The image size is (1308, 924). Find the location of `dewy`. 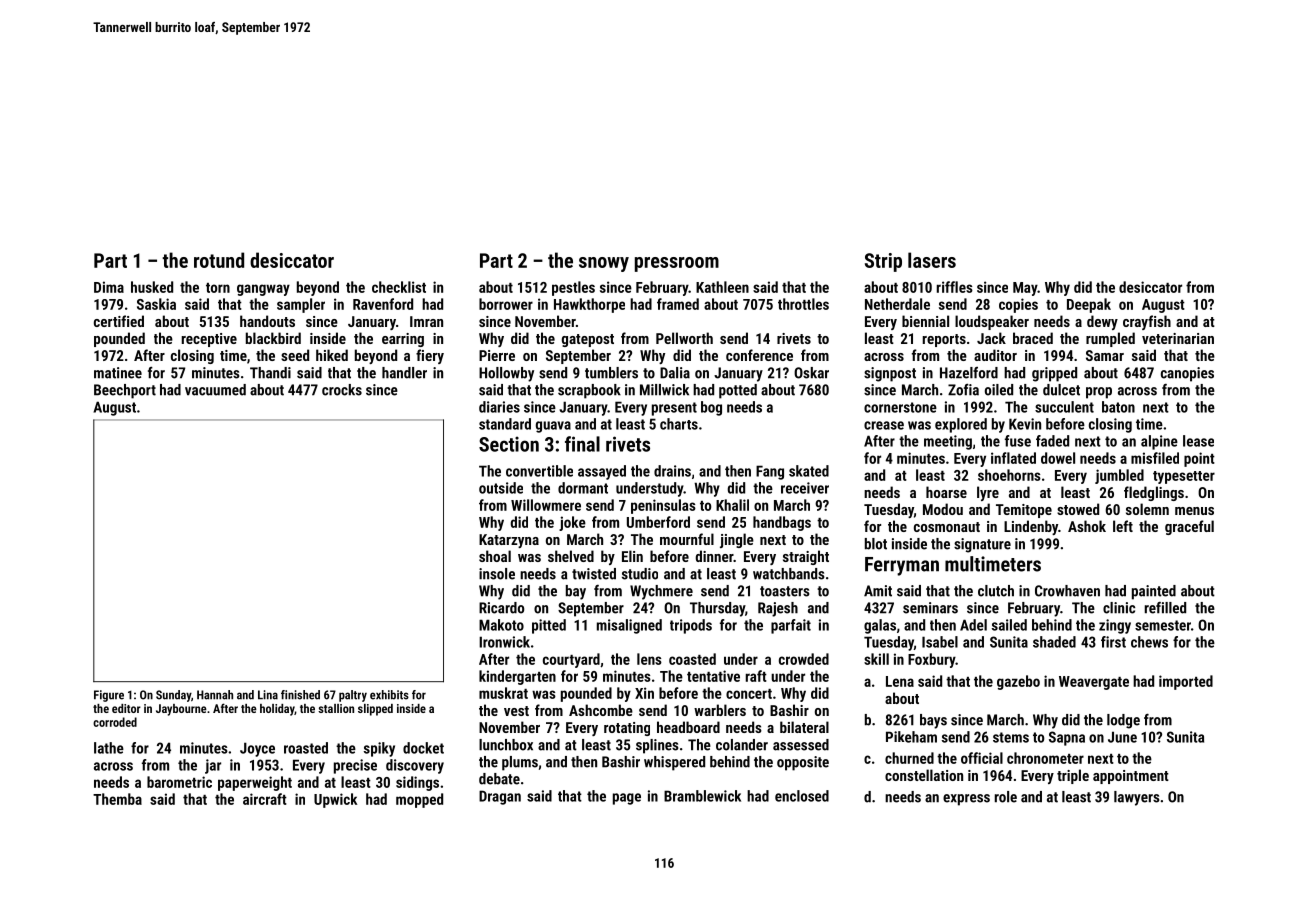

dewy is located at coordinates (1102, 322).
